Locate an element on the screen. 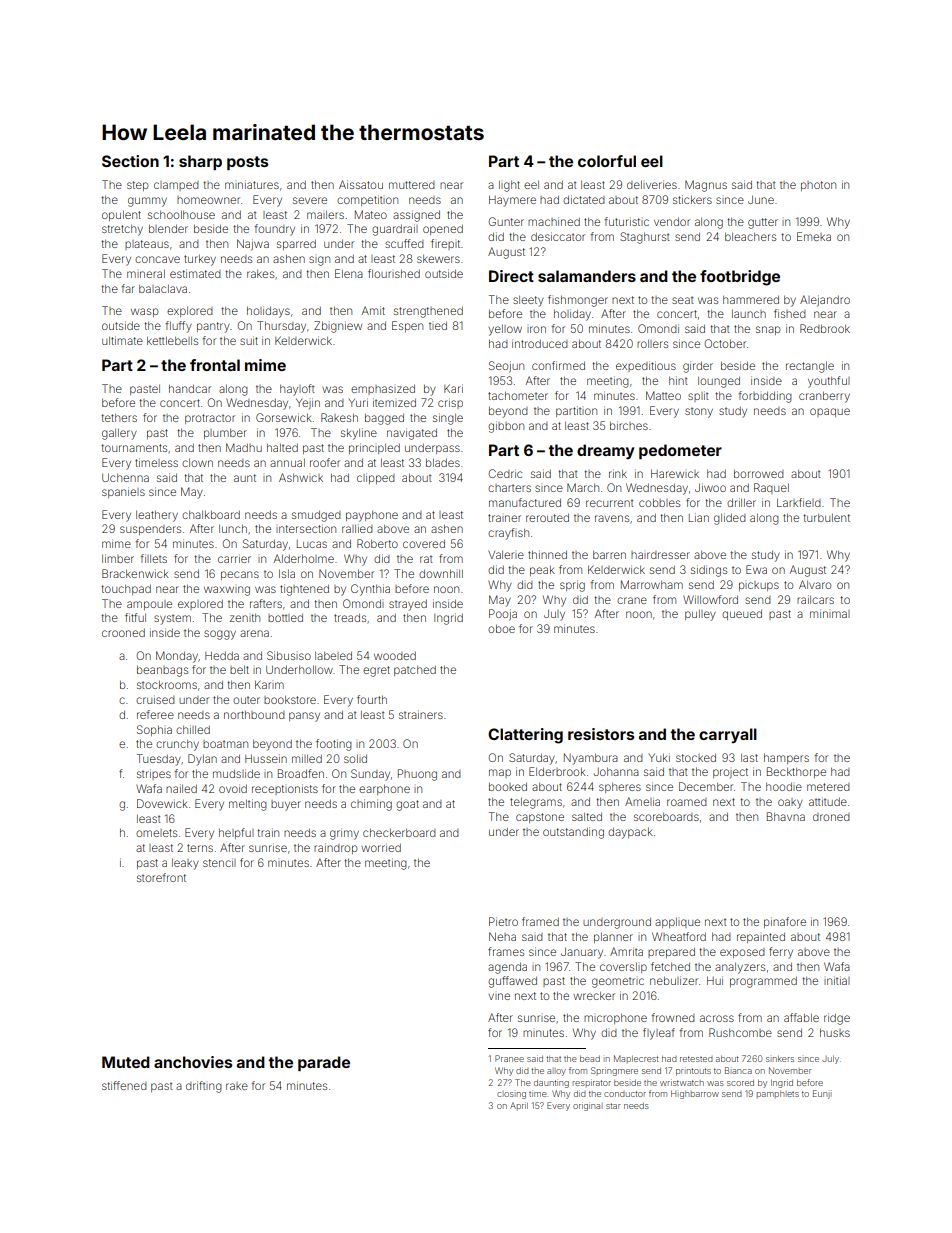  flyleaf is located at coordinates (659, 1034).
